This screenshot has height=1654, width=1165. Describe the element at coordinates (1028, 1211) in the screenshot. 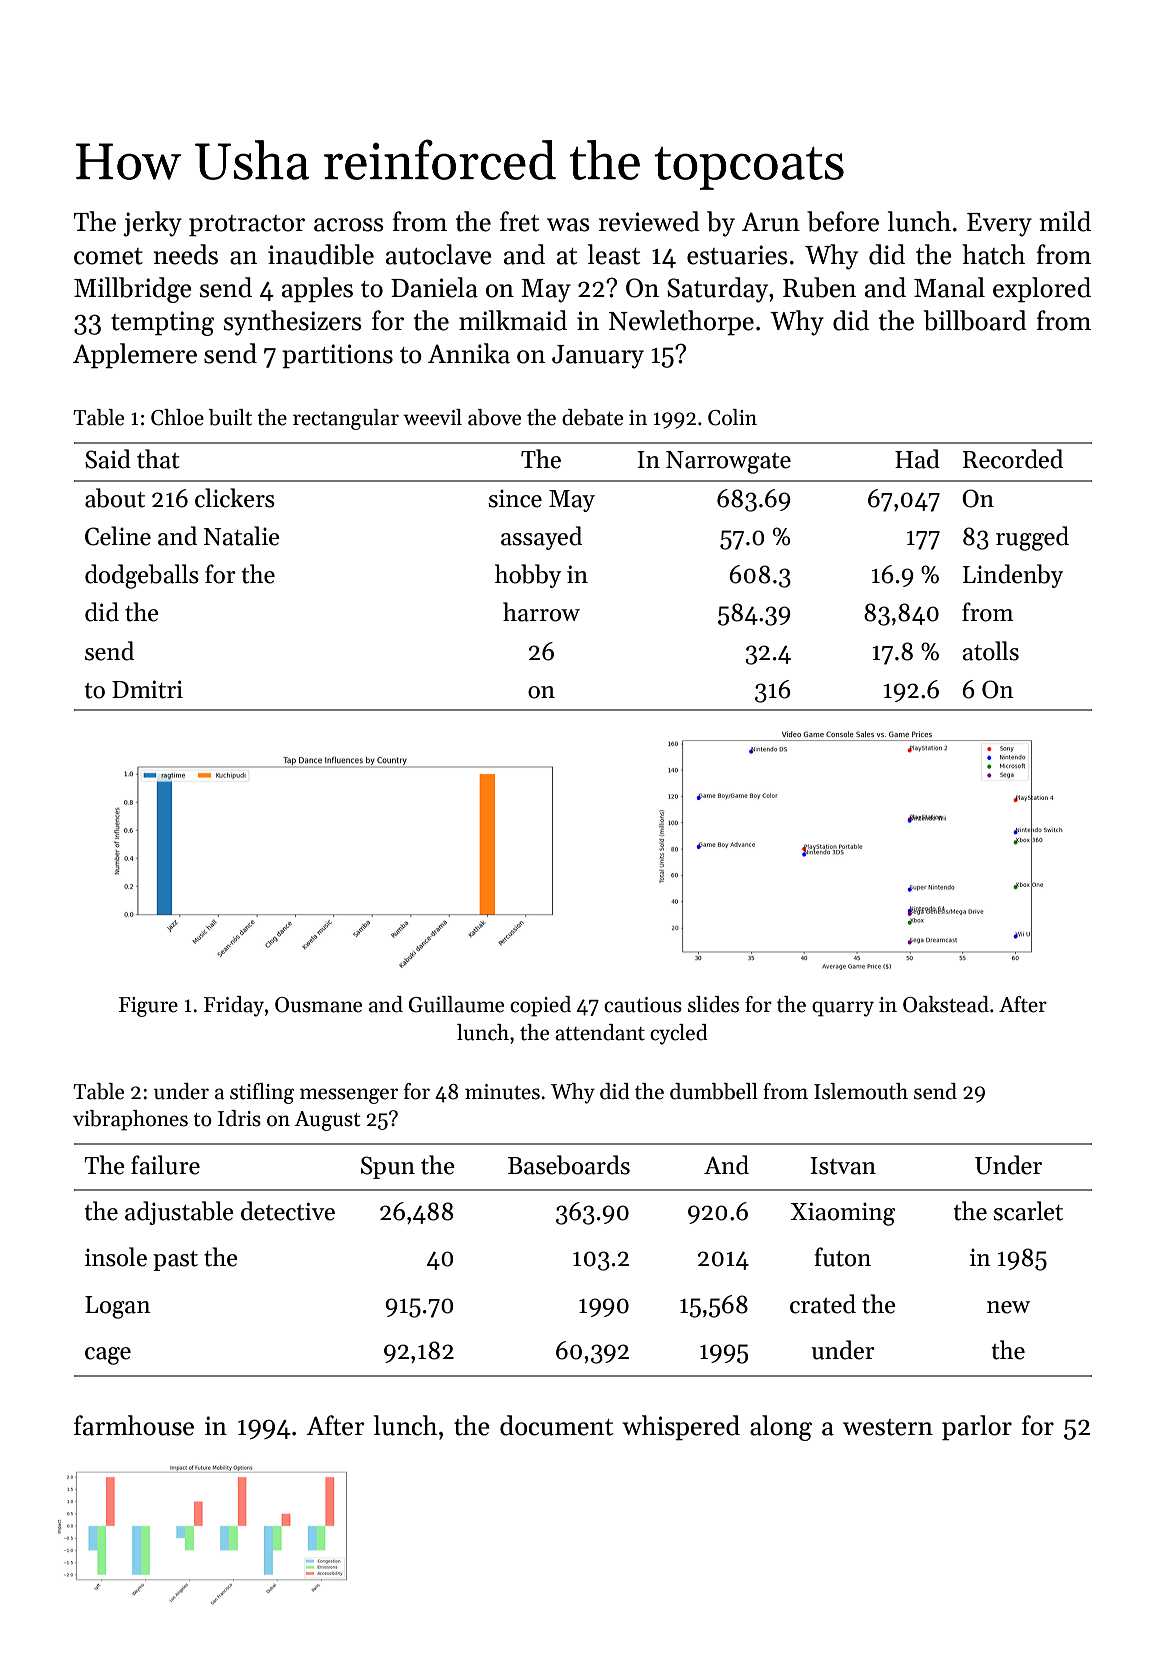

I see `scarlet` at that location.
